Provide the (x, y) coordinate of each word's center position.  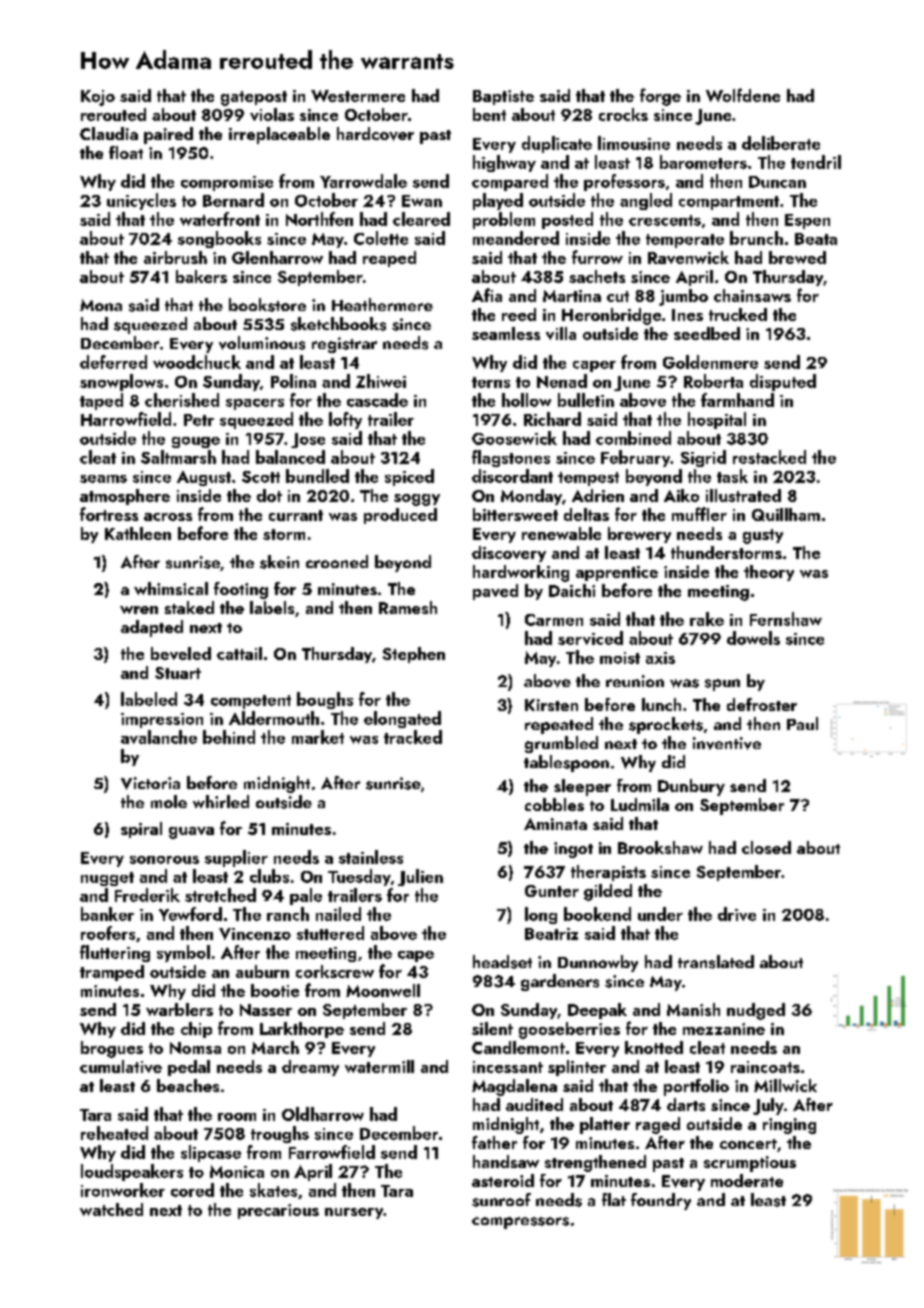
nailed (338, 914)
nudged (756, 1011)
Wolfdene (743, 95)
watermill (379, 1066)
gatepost (254, 98)
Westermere (358, 96)
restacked (769, 457)
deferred (113, 362)
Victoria (150, 783)
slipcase (211, 1153)
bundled (317, 476)
